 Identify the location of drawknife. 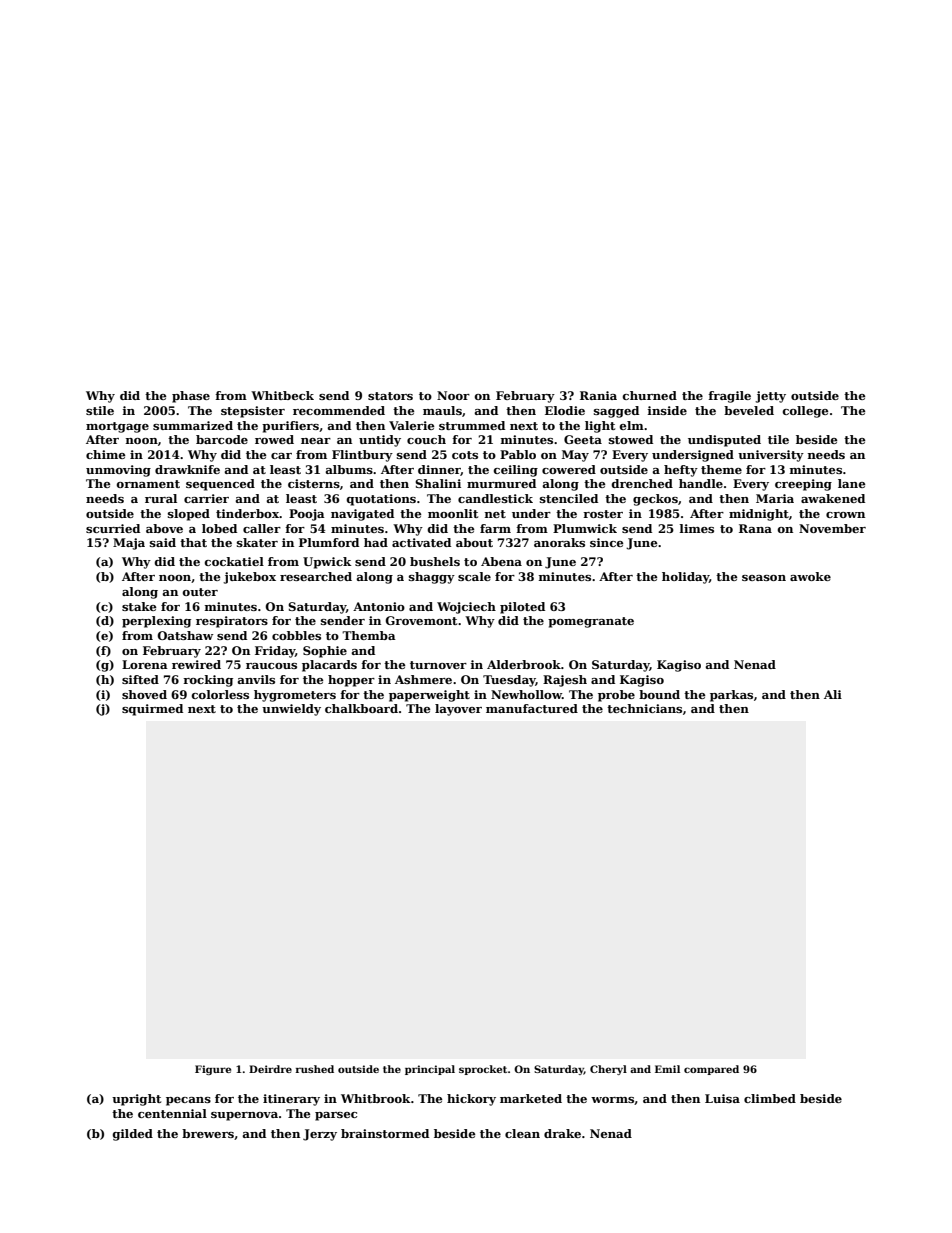
(187, 469).
